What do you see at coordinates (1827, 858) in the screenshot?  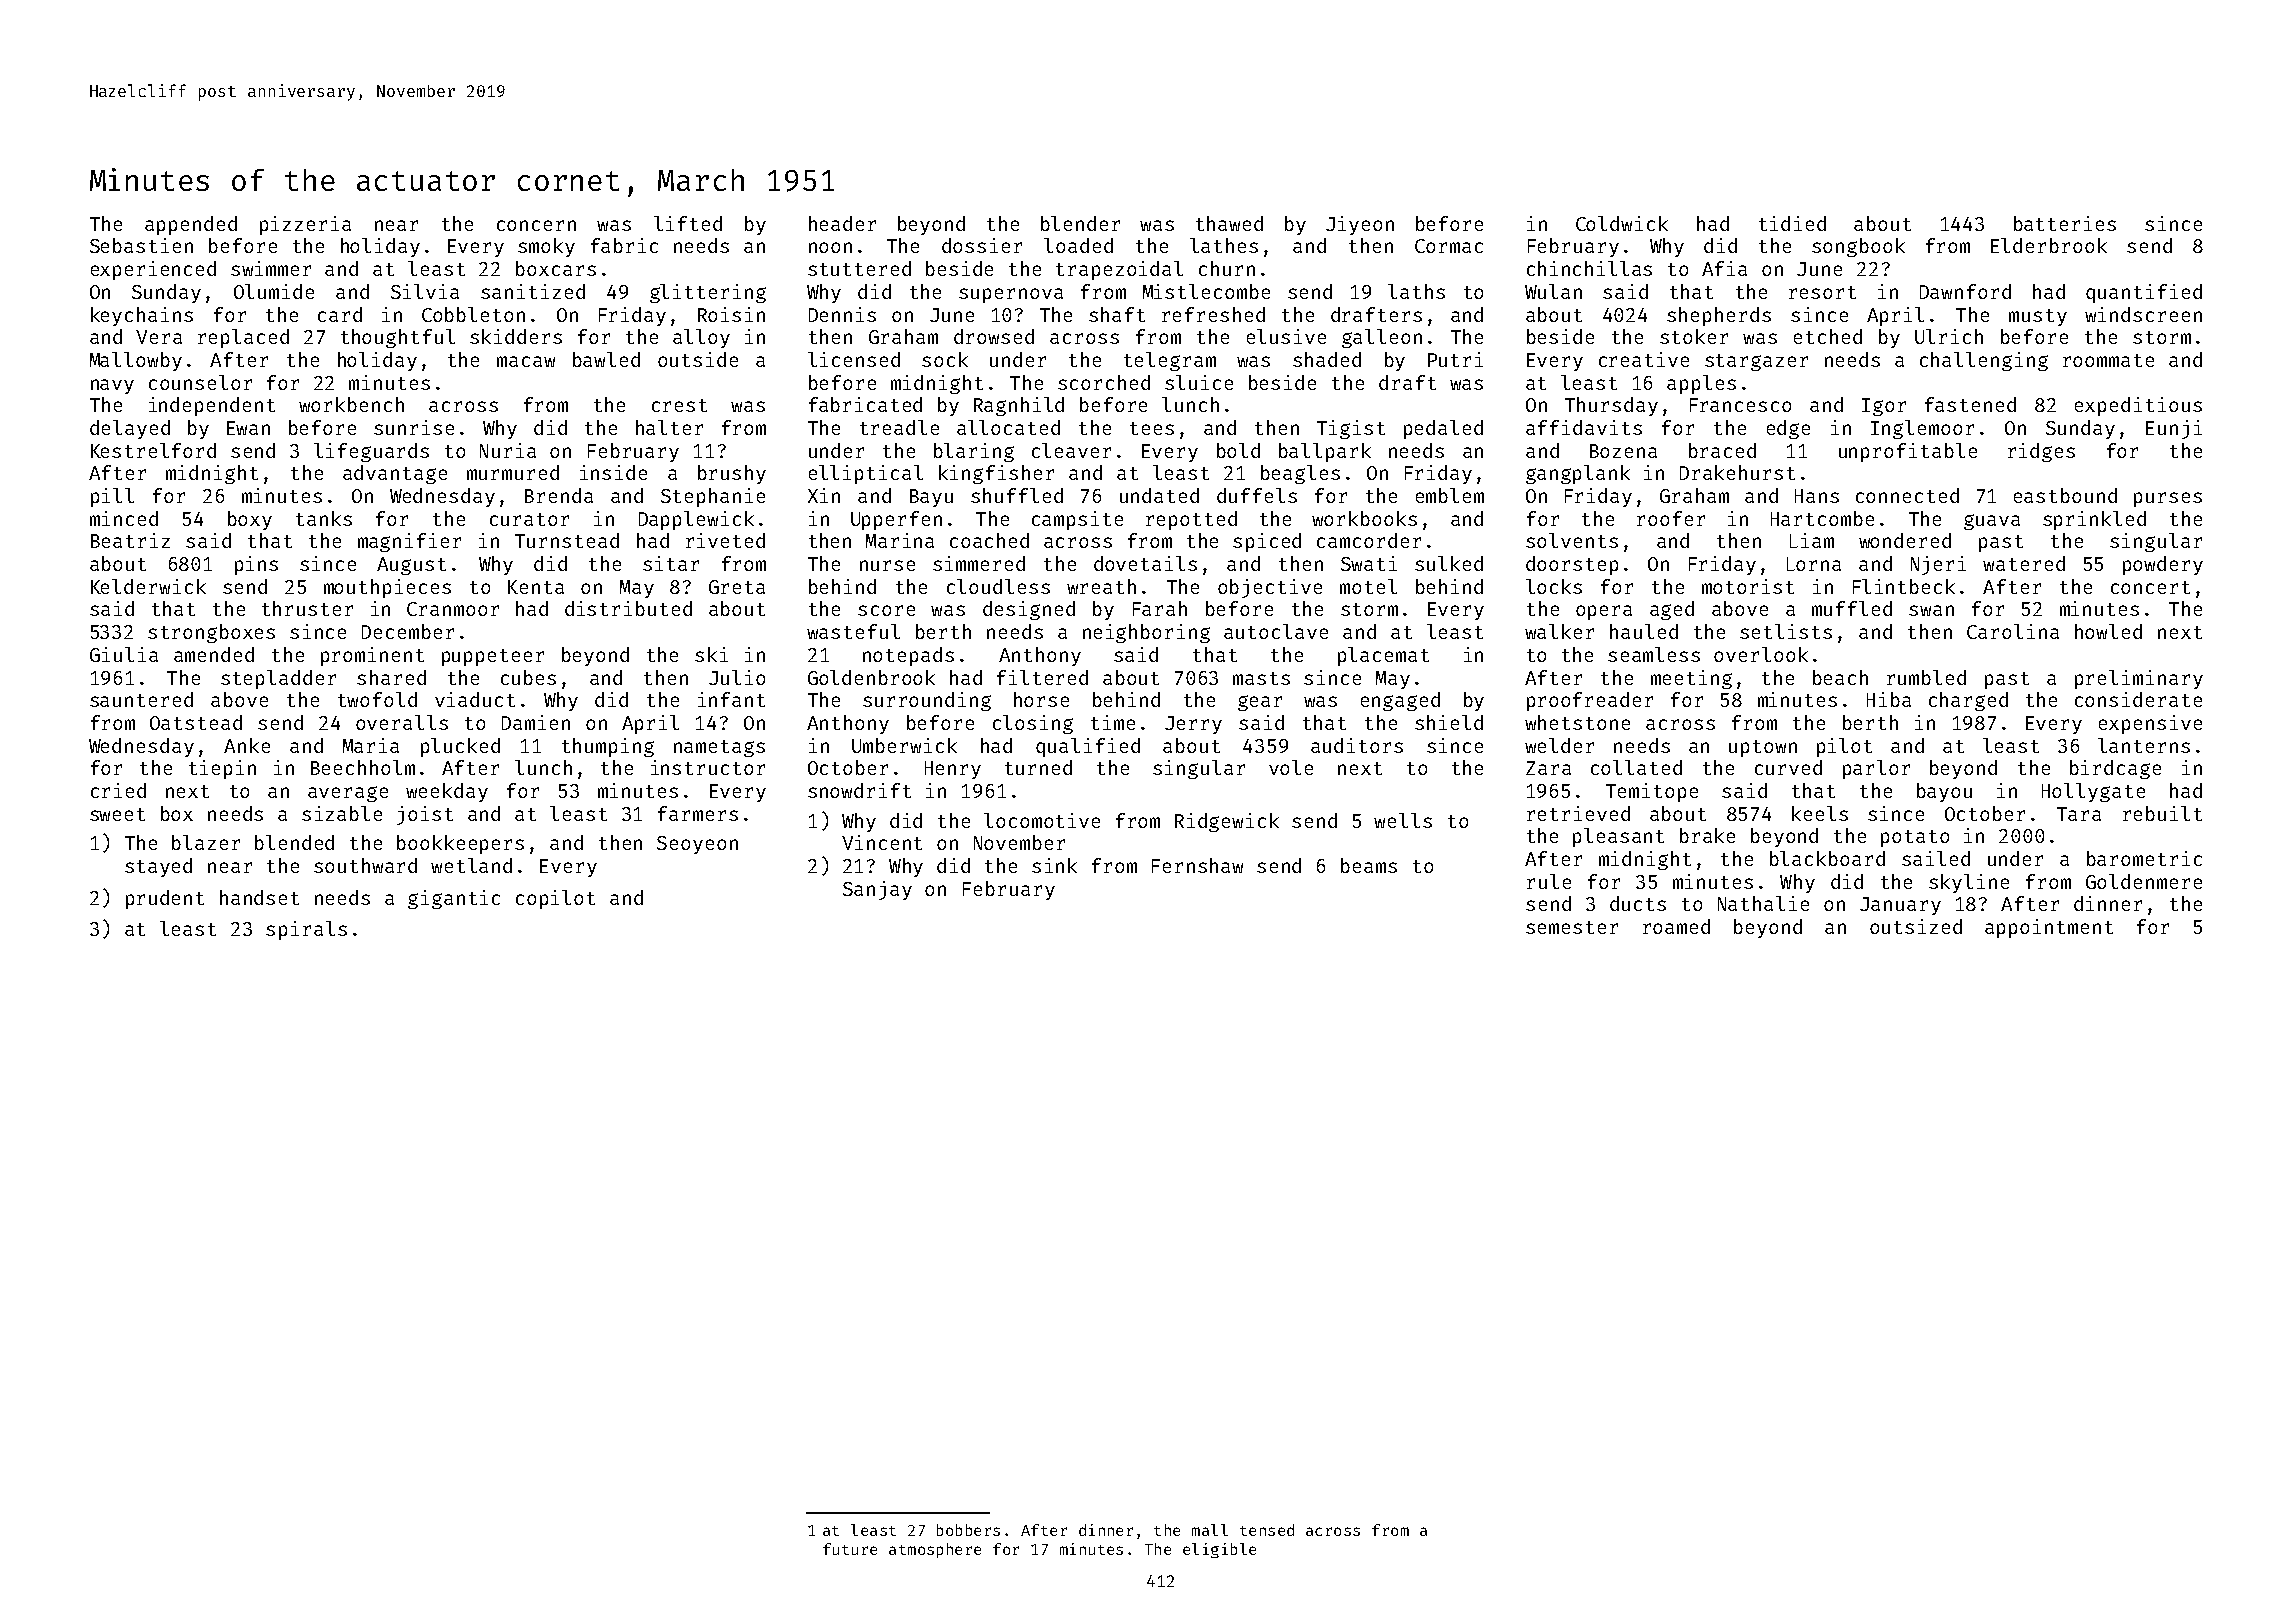 I see `blackboard` at bounding box center [1827, 858].
